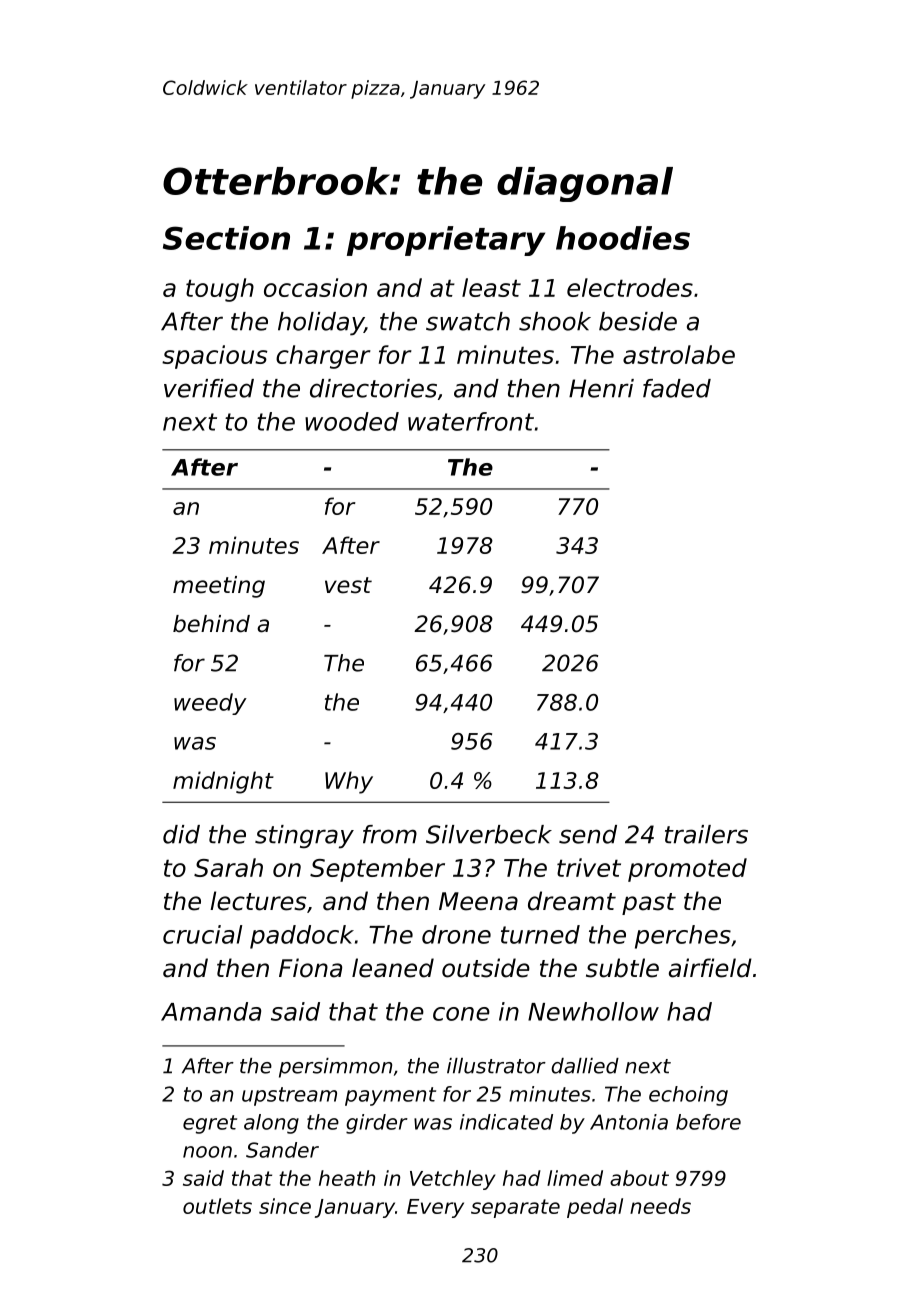  Describe the element at coordinates (677, 388) in the screenshot. I see `faded` at that location.
